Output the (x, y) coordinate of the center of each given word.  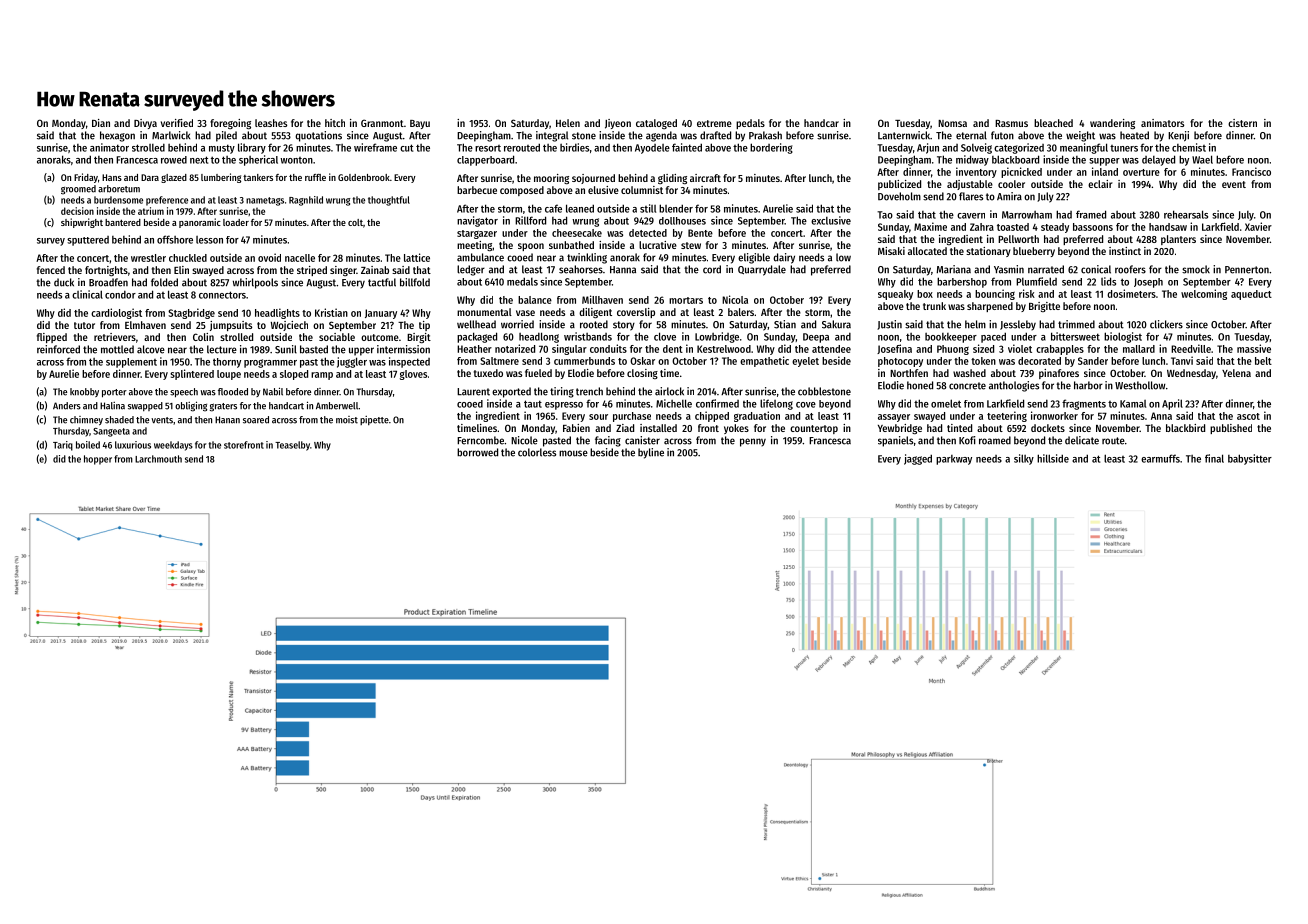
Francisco (1251, 171)
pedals (750, 124)
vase (525, 313)
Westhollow (1140, 385)
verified (177, 123)
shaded (119, 420)
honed (920, 385)
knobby (84, 392)
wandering (1112, 124)
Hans (112, 177)
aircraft (705, 178)
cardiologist (116, 313)
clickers (1166, 324)
